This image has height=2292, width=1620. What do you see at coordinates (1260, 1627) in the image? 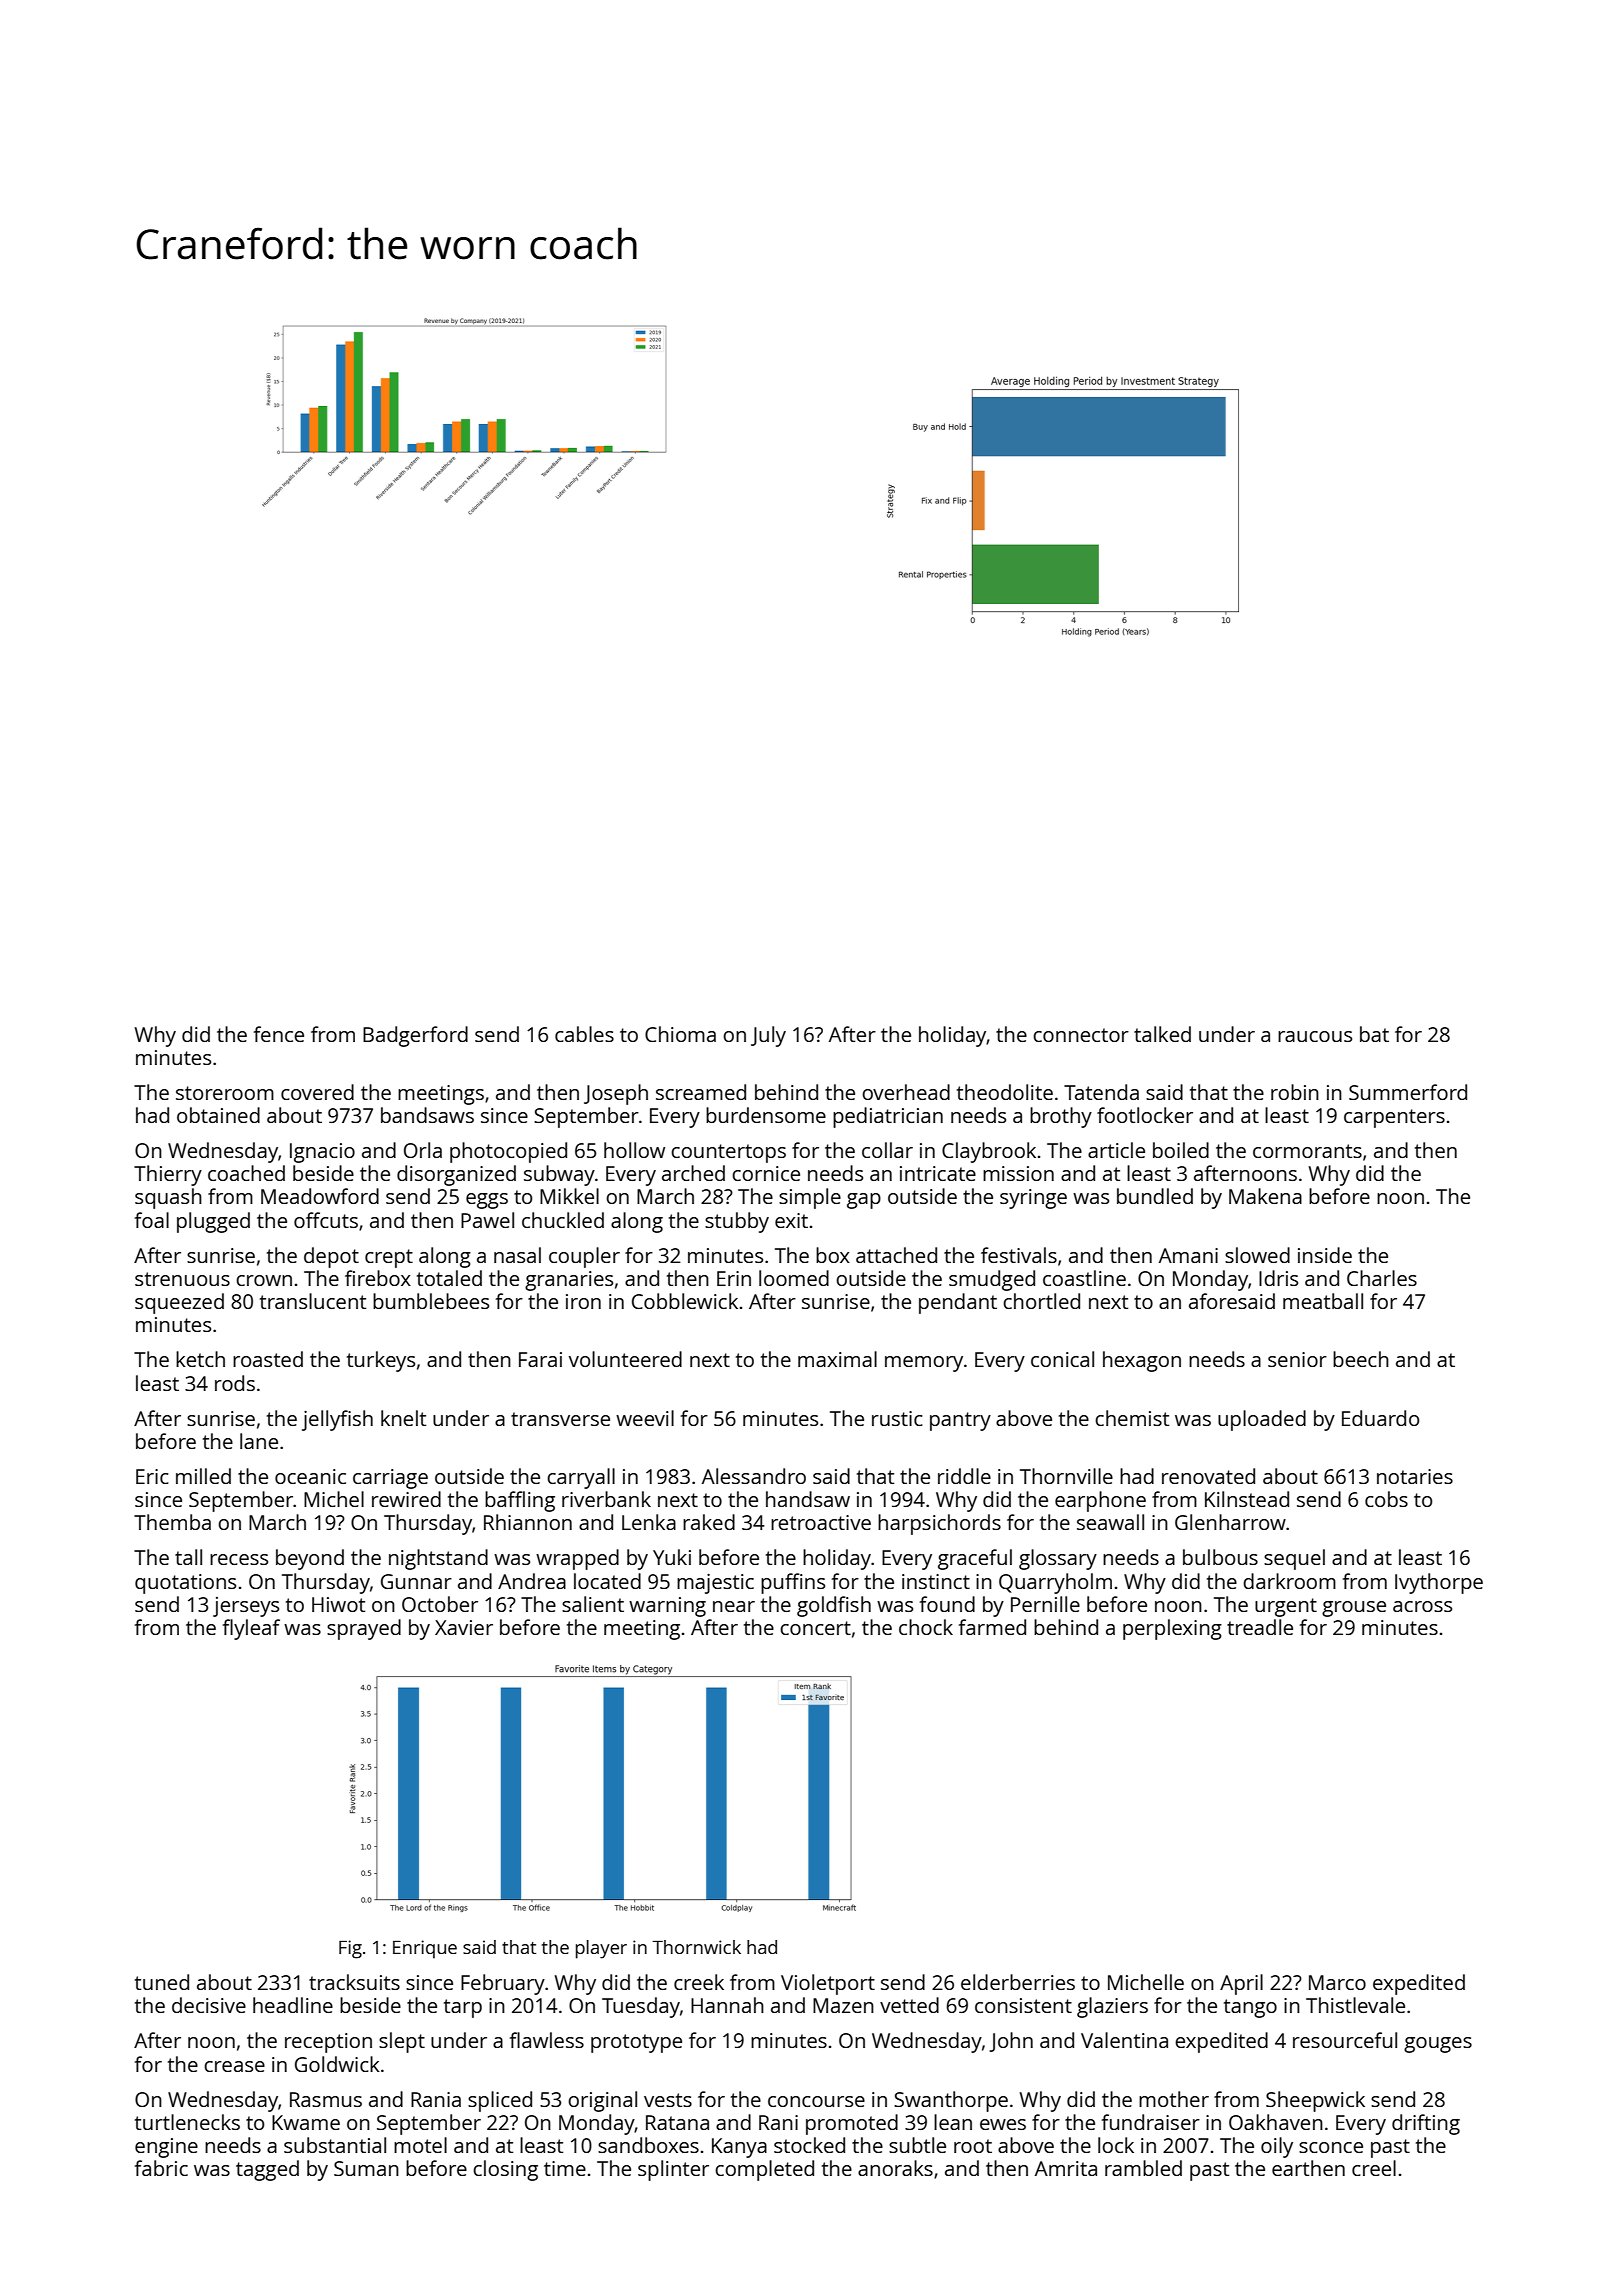
I see `treadle` at bounding box center [1260, 1627].
